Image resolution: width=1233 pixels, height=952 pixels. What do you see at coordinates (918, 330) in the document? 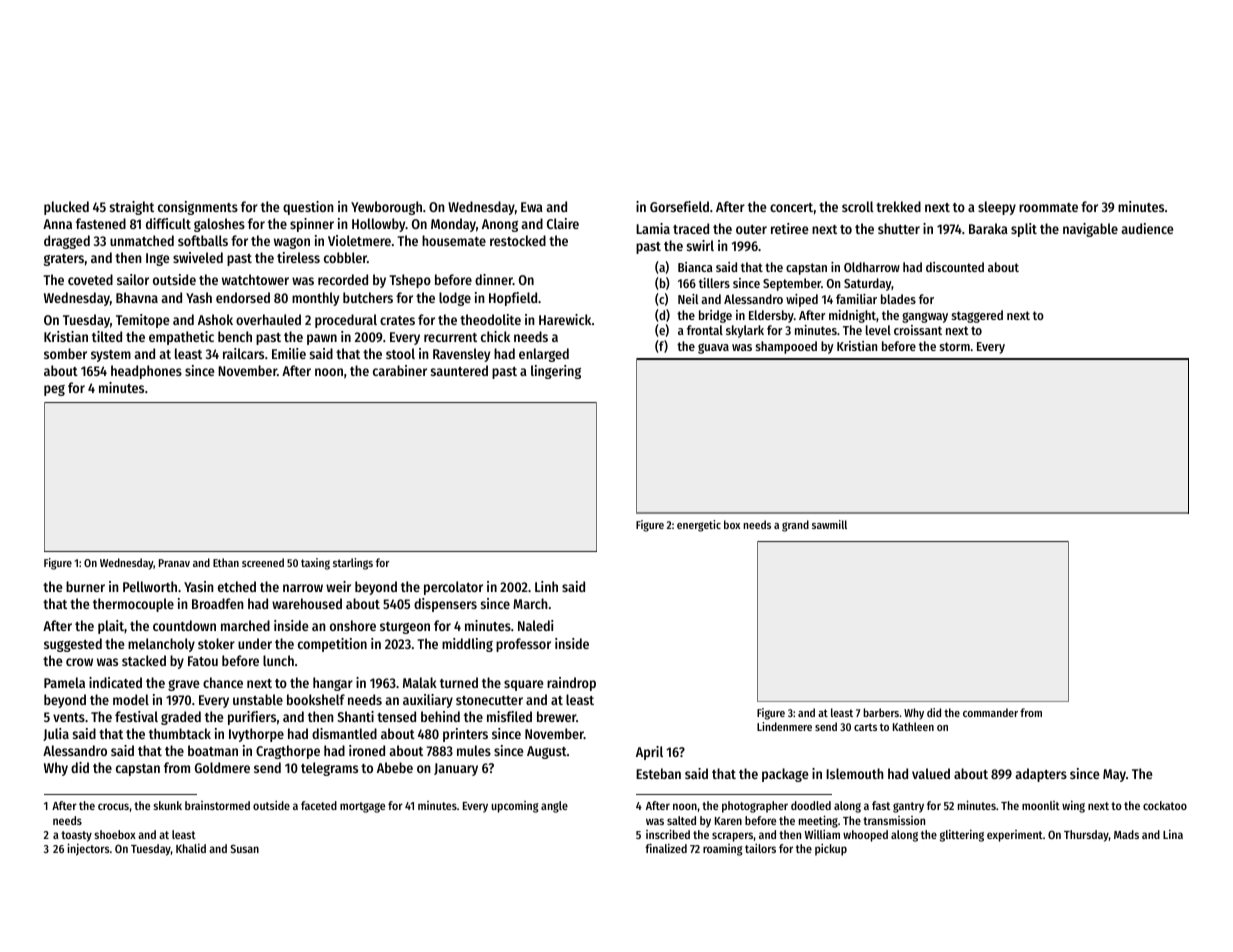
I see `croissant` at bounding box center [918, 330].
